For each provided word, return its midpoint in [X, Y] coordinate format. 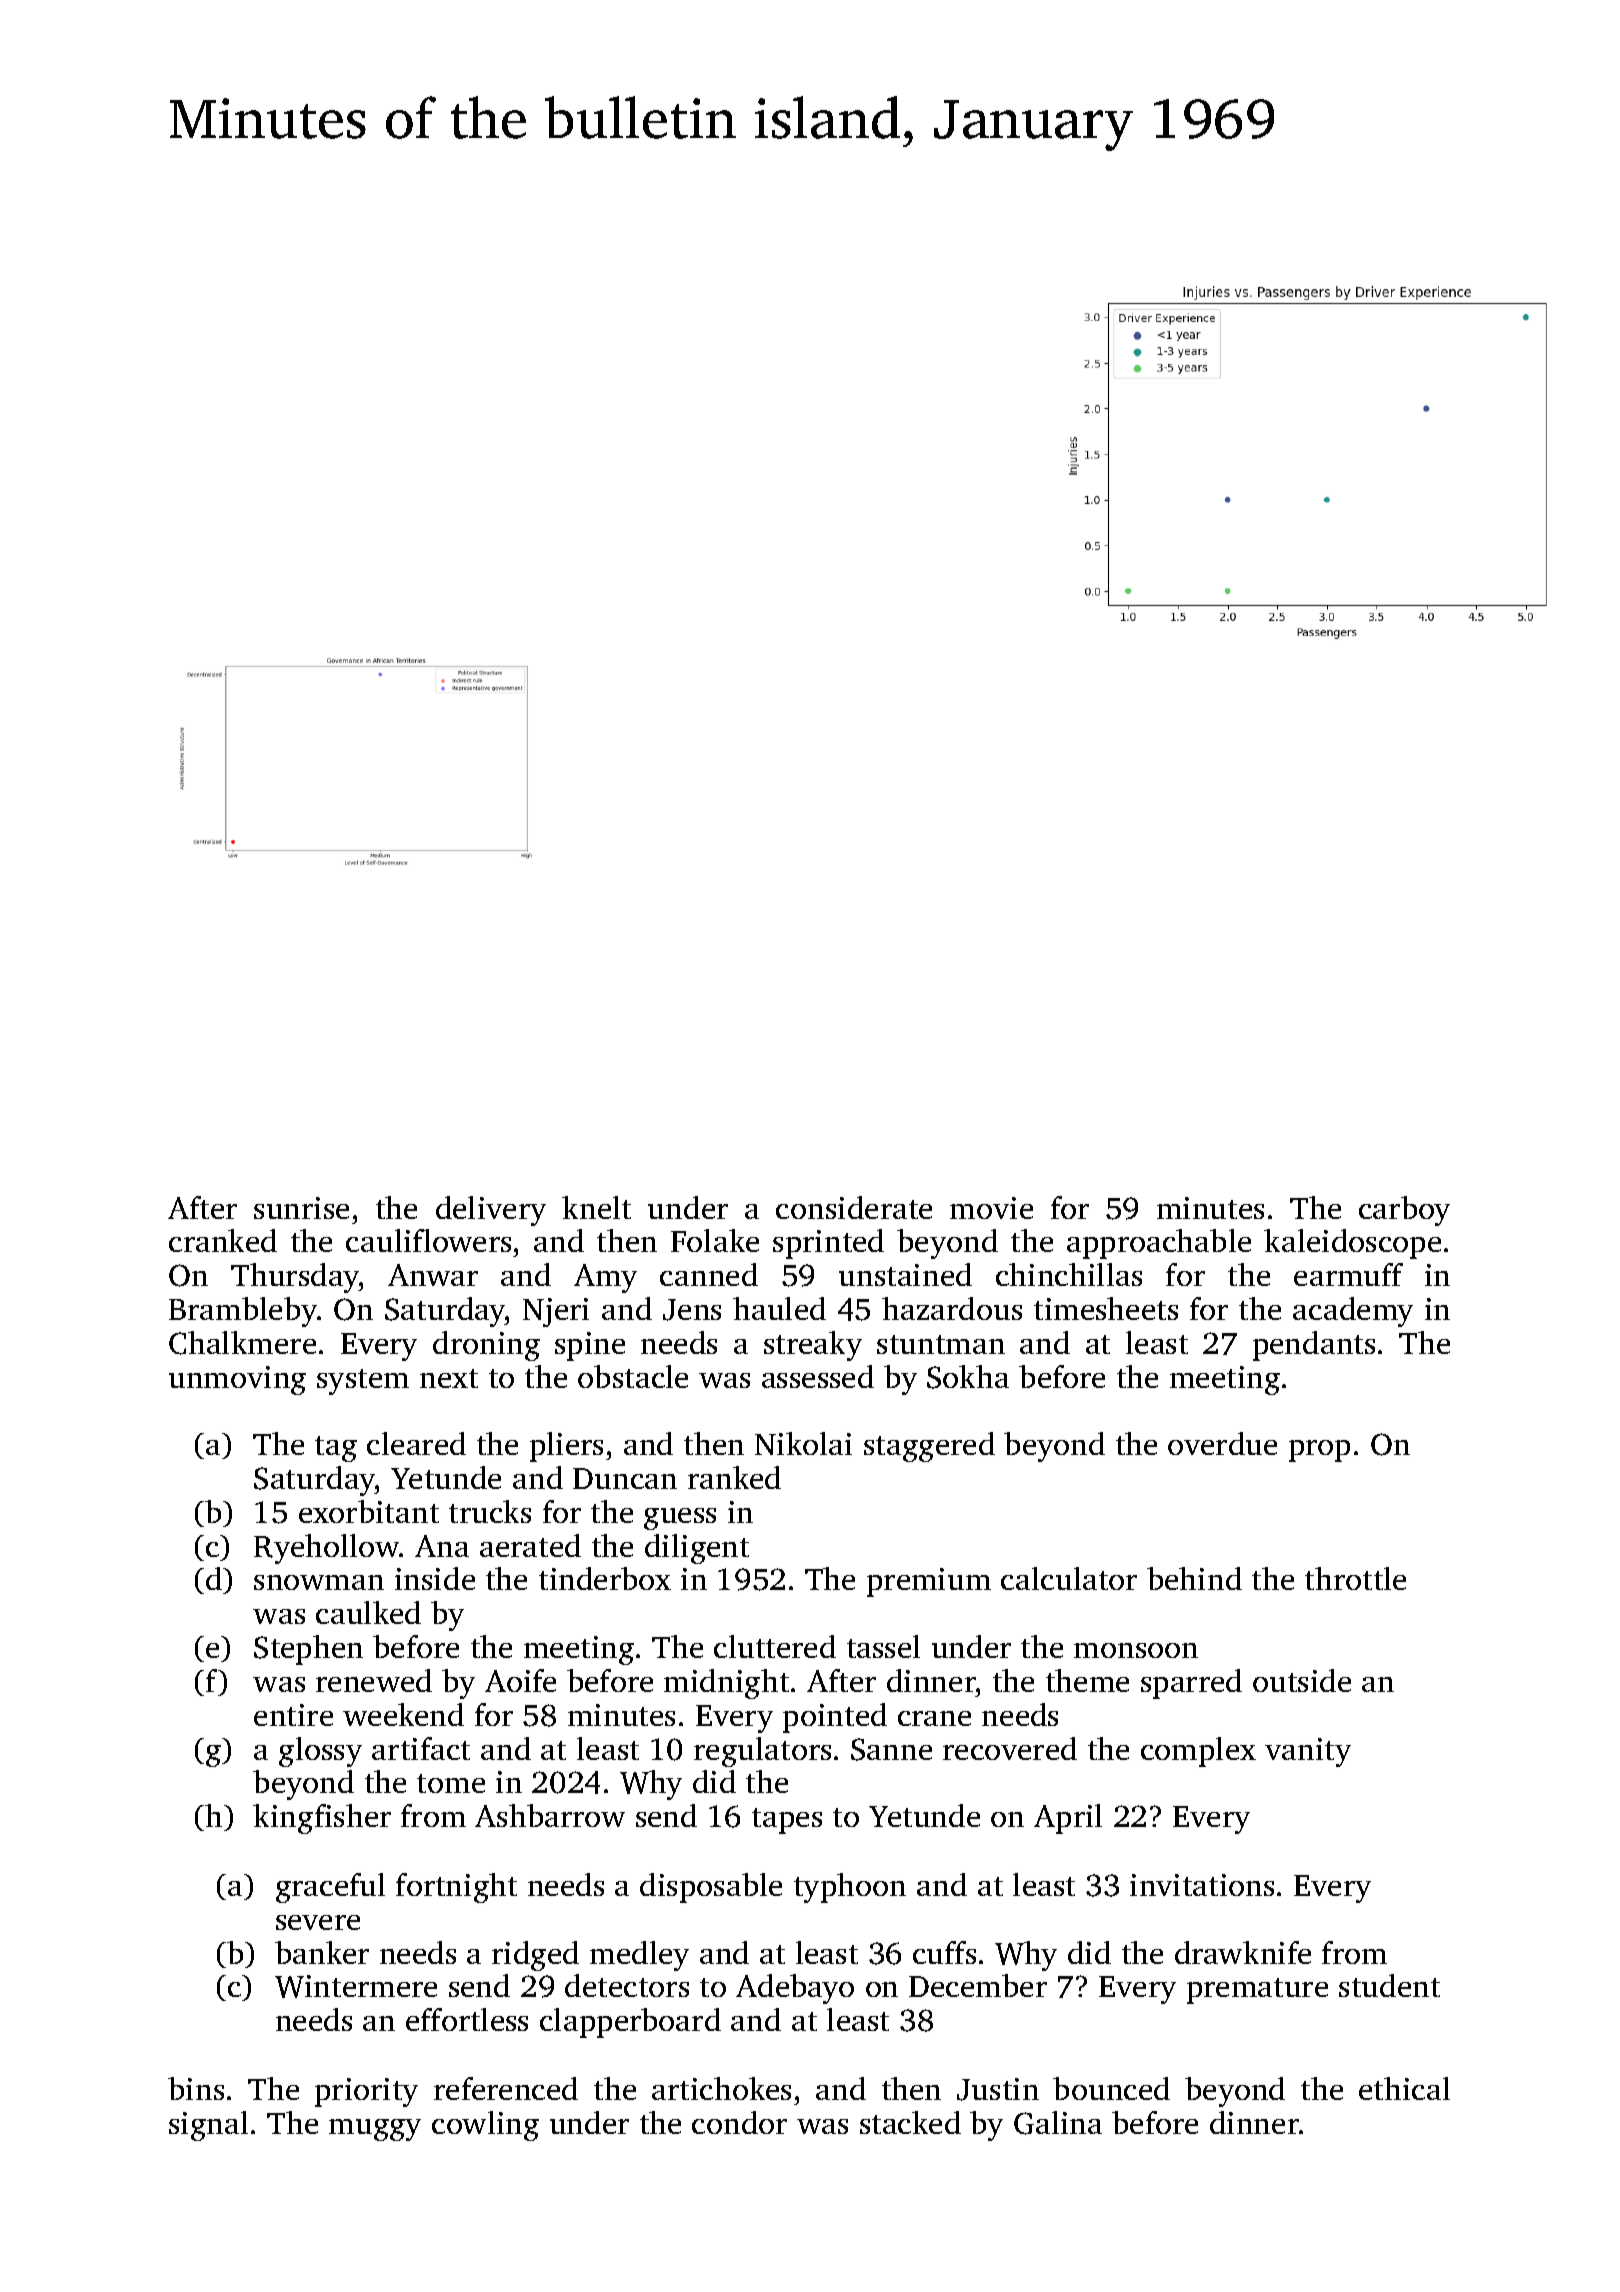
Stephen [308, 1650]
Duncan [625, 1478]
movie [991, 1208]
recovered [1010, 1748]
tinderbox [605, 1578]
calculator [1069, 1578]
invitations [1202, 1885]
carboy [1404, 1211]
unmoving [237, 1380]
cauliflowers [428, 1240]
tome [451, 1783]
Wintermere [356, 1986]
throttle [1355, 1578]
